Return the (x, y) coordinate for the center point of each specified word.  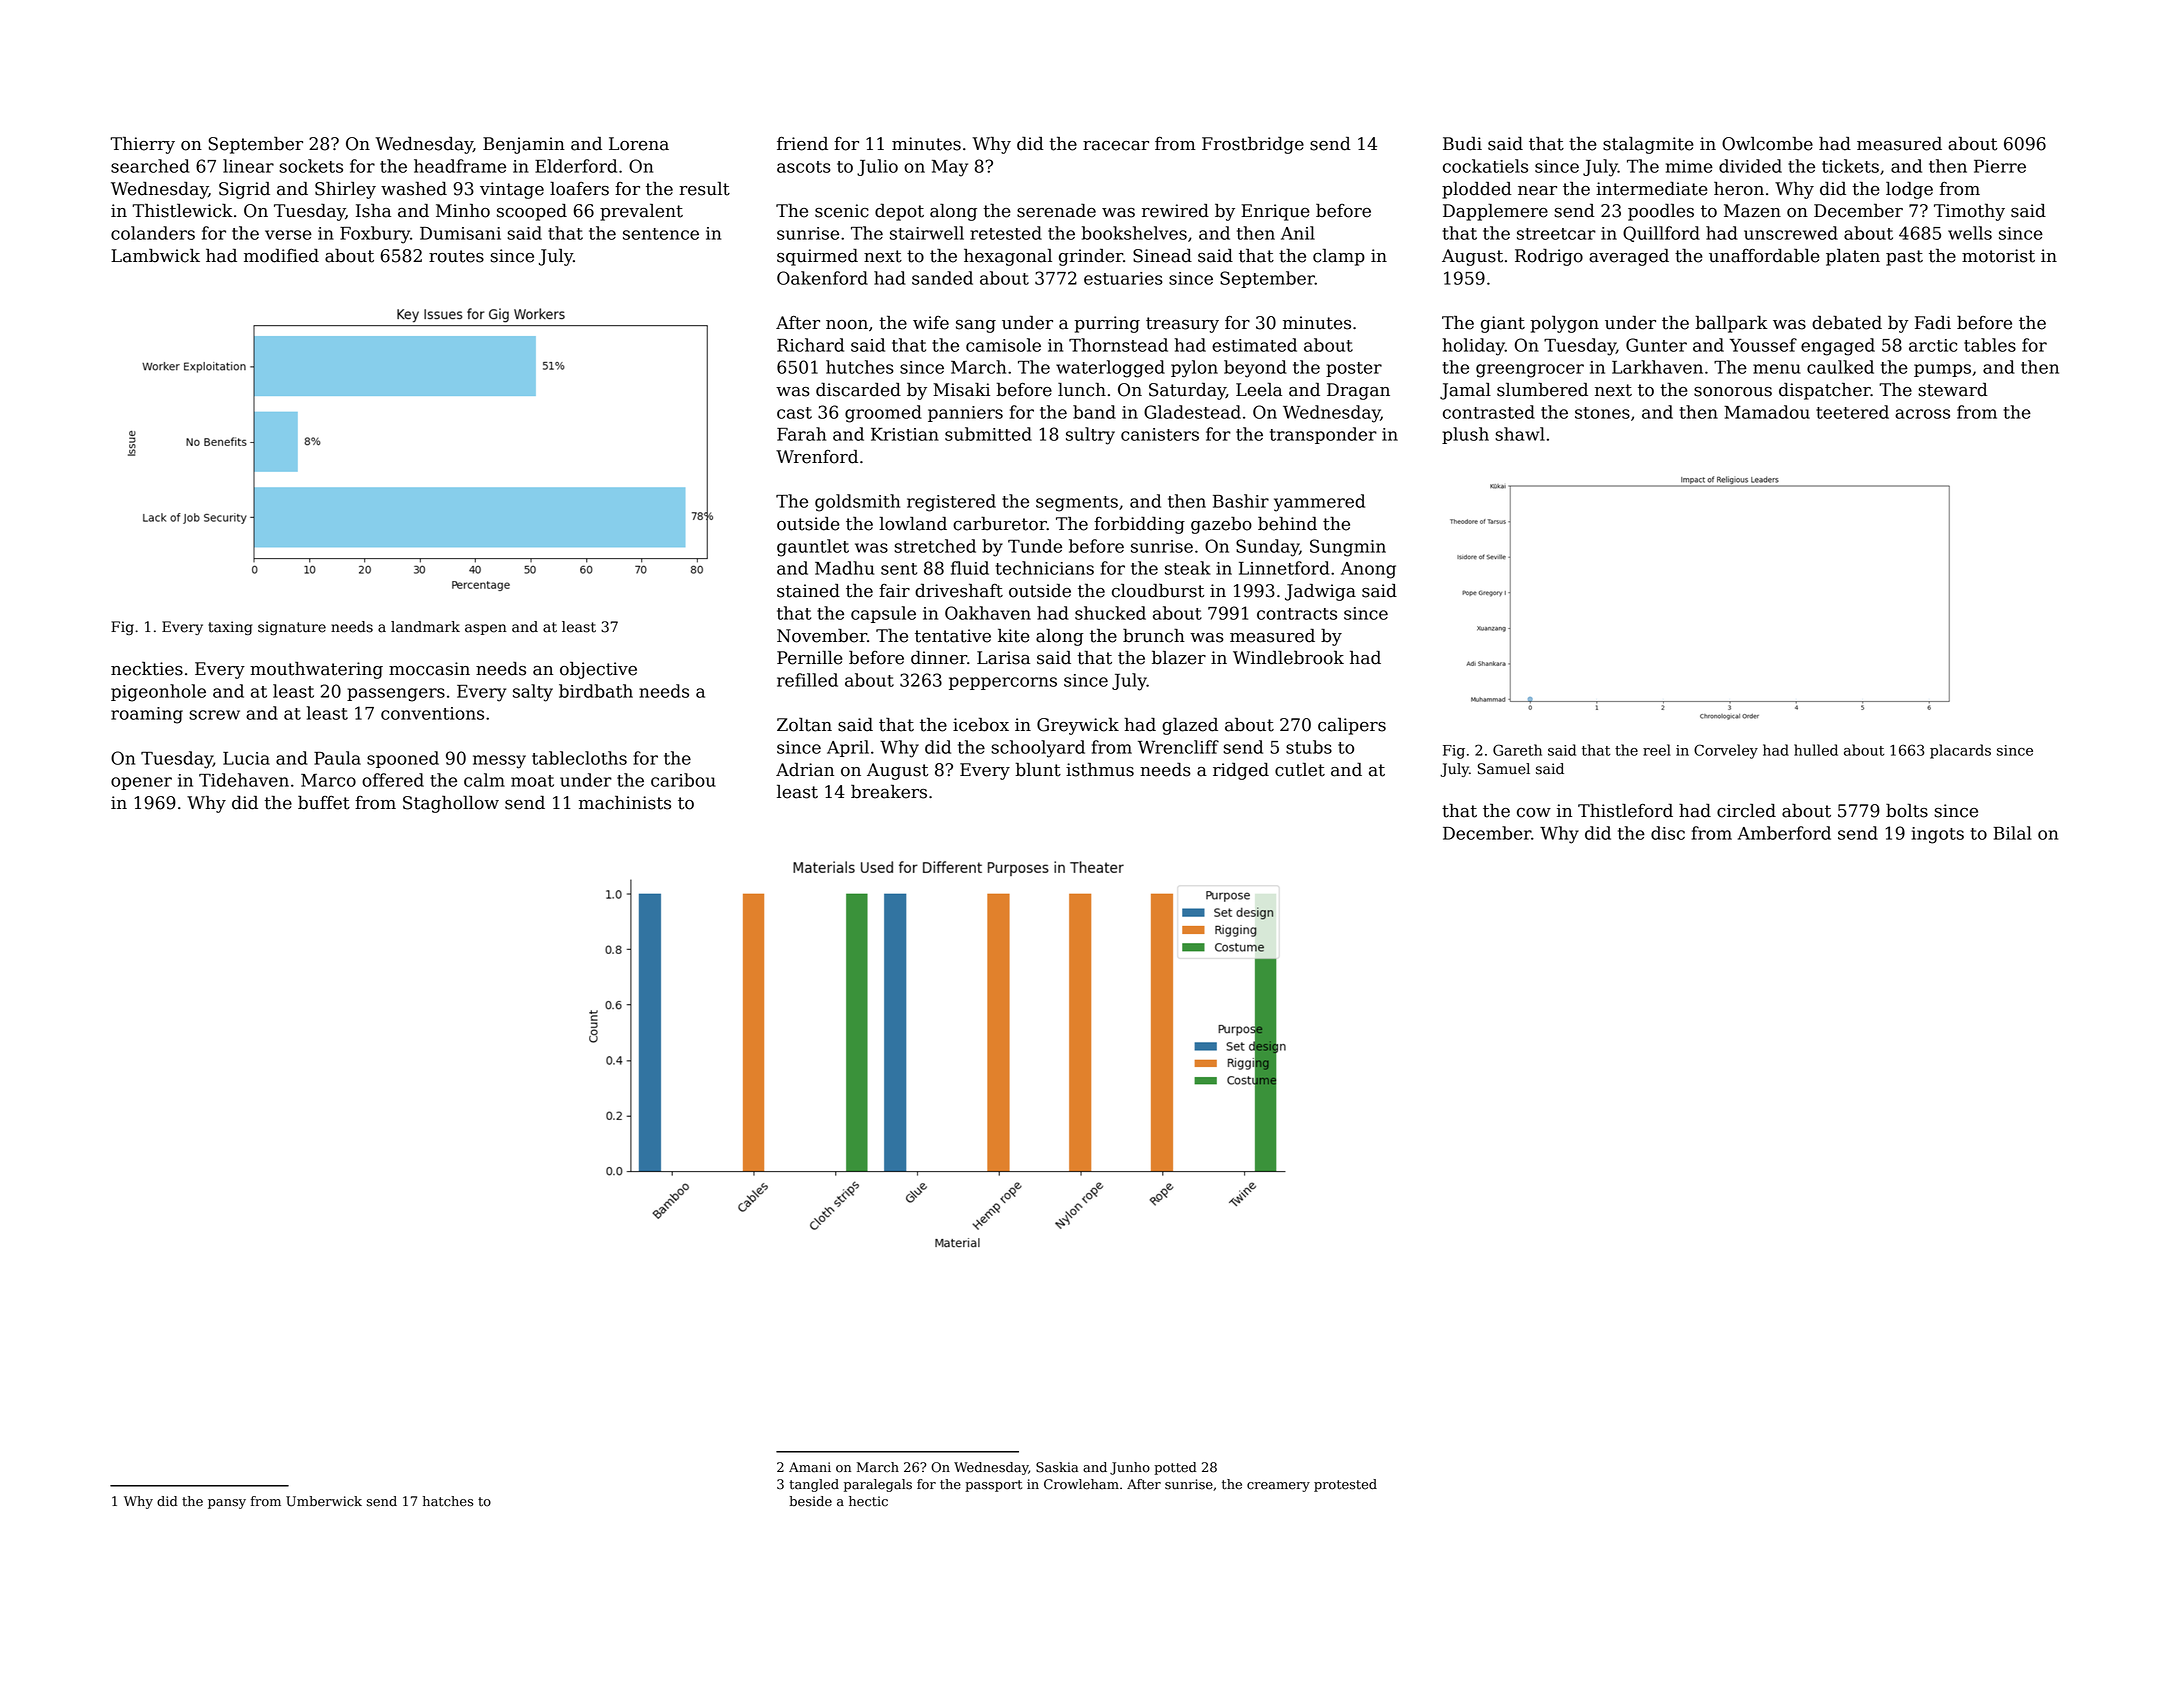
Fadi (1933, 322)
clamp (1339, 257)
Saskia (1057, 1467)
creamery (1278, 1487)
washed (414, 188)
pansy (227, 1504)
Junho (1130, 1468)
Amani (810, 1467)
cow (1534, 813)
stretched (935, 546)
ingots (1938, 835)
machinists (625, 802)
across (1922, 414)
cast (794, 413)
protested (1345, 1485)
